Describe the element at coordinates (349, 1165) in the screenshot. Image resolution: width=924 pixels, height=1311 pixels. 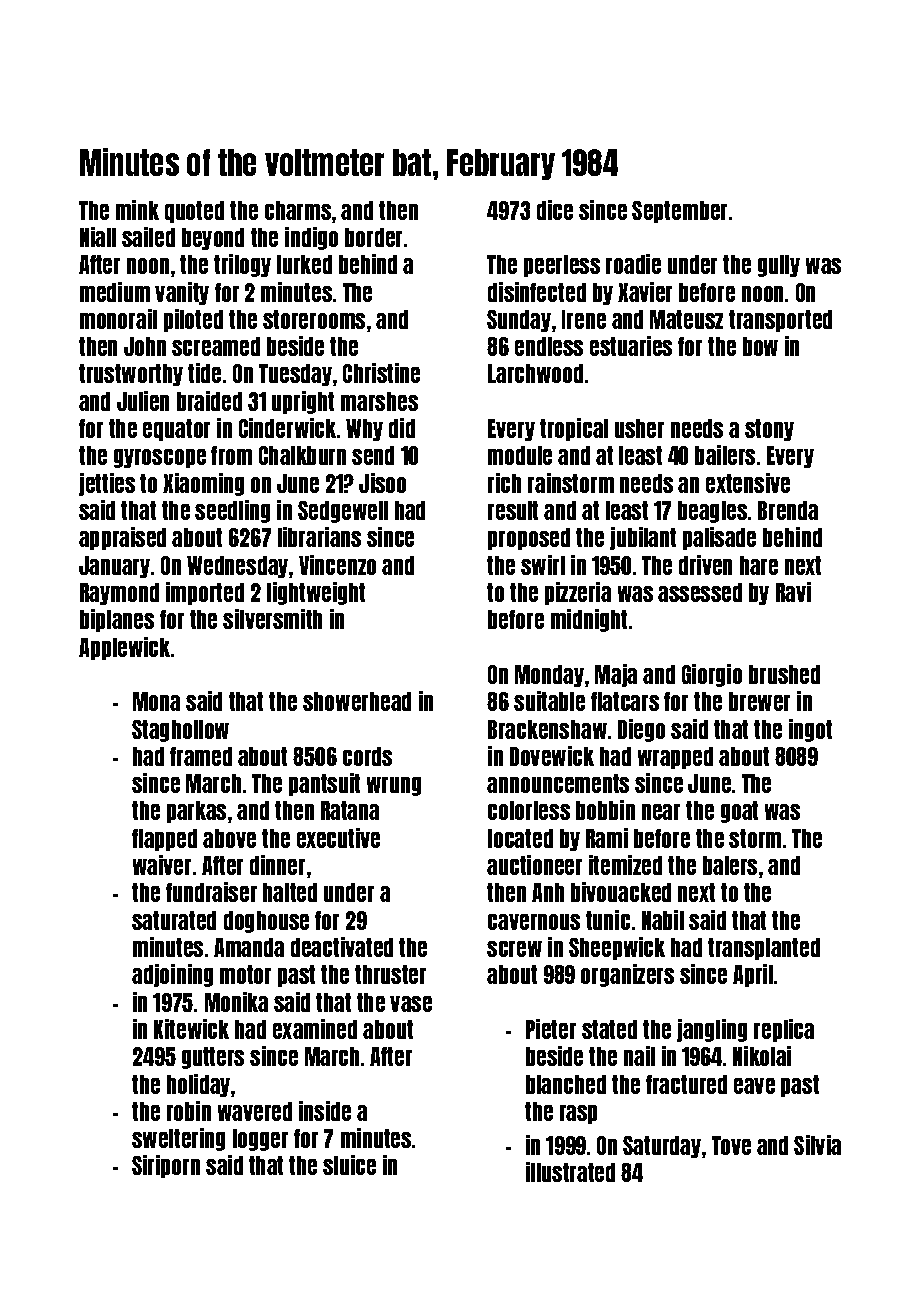
I see `sluice` at that location.
